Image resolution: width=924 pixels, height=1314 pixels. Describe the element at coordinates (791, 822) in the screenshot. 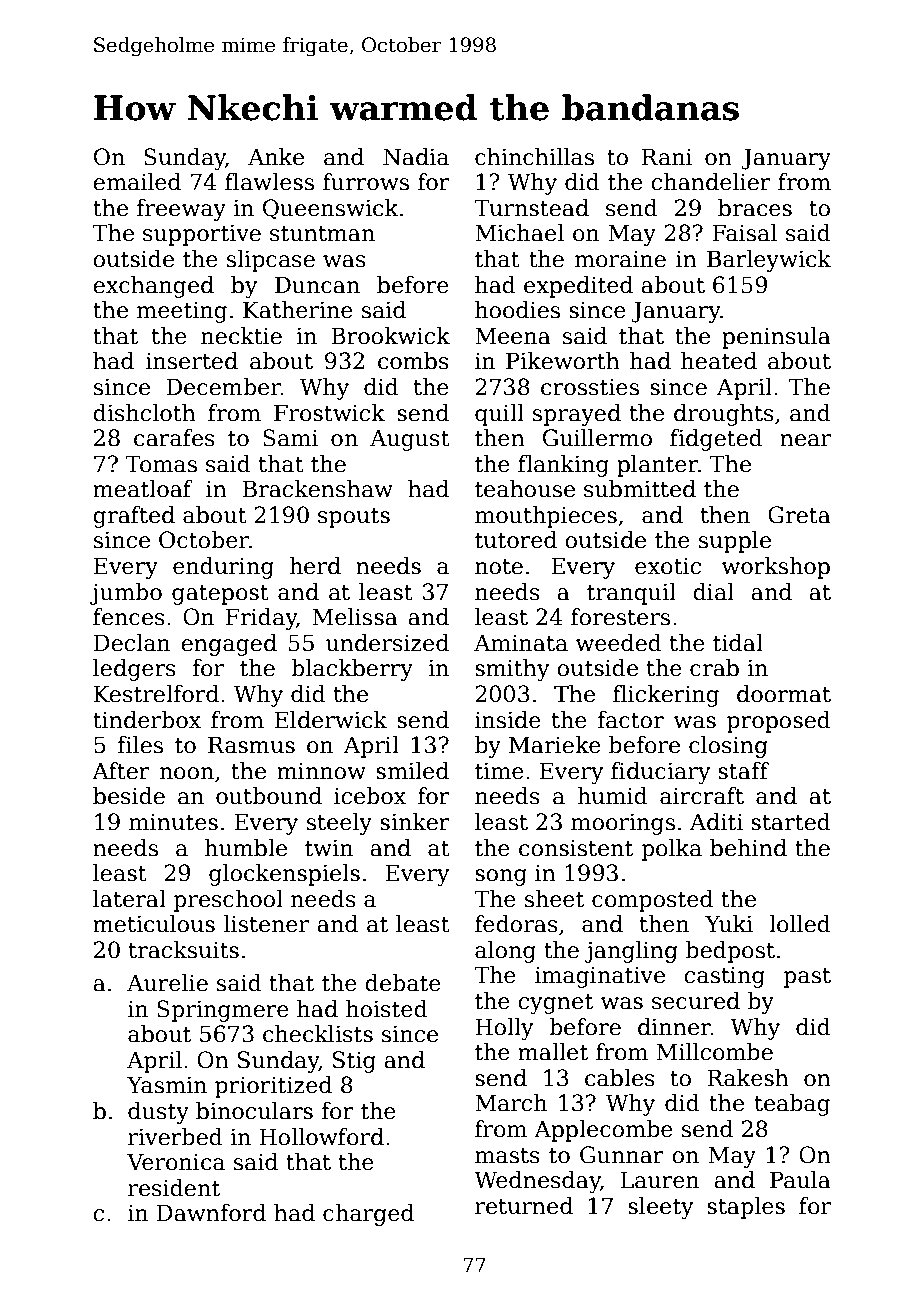

I see `started` at that location.
